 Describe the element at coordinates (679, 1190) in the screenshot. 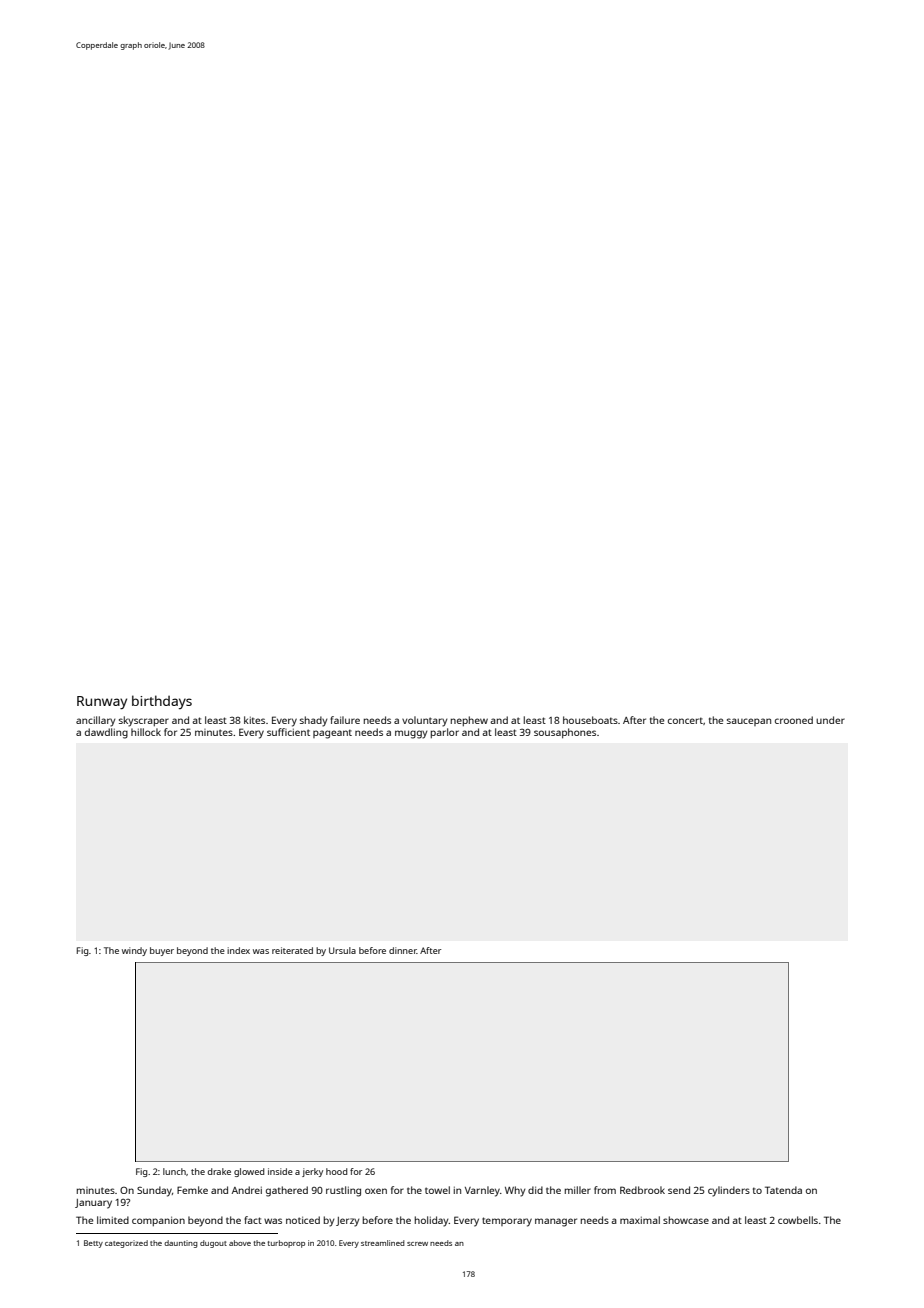

I see `send` at that location.
